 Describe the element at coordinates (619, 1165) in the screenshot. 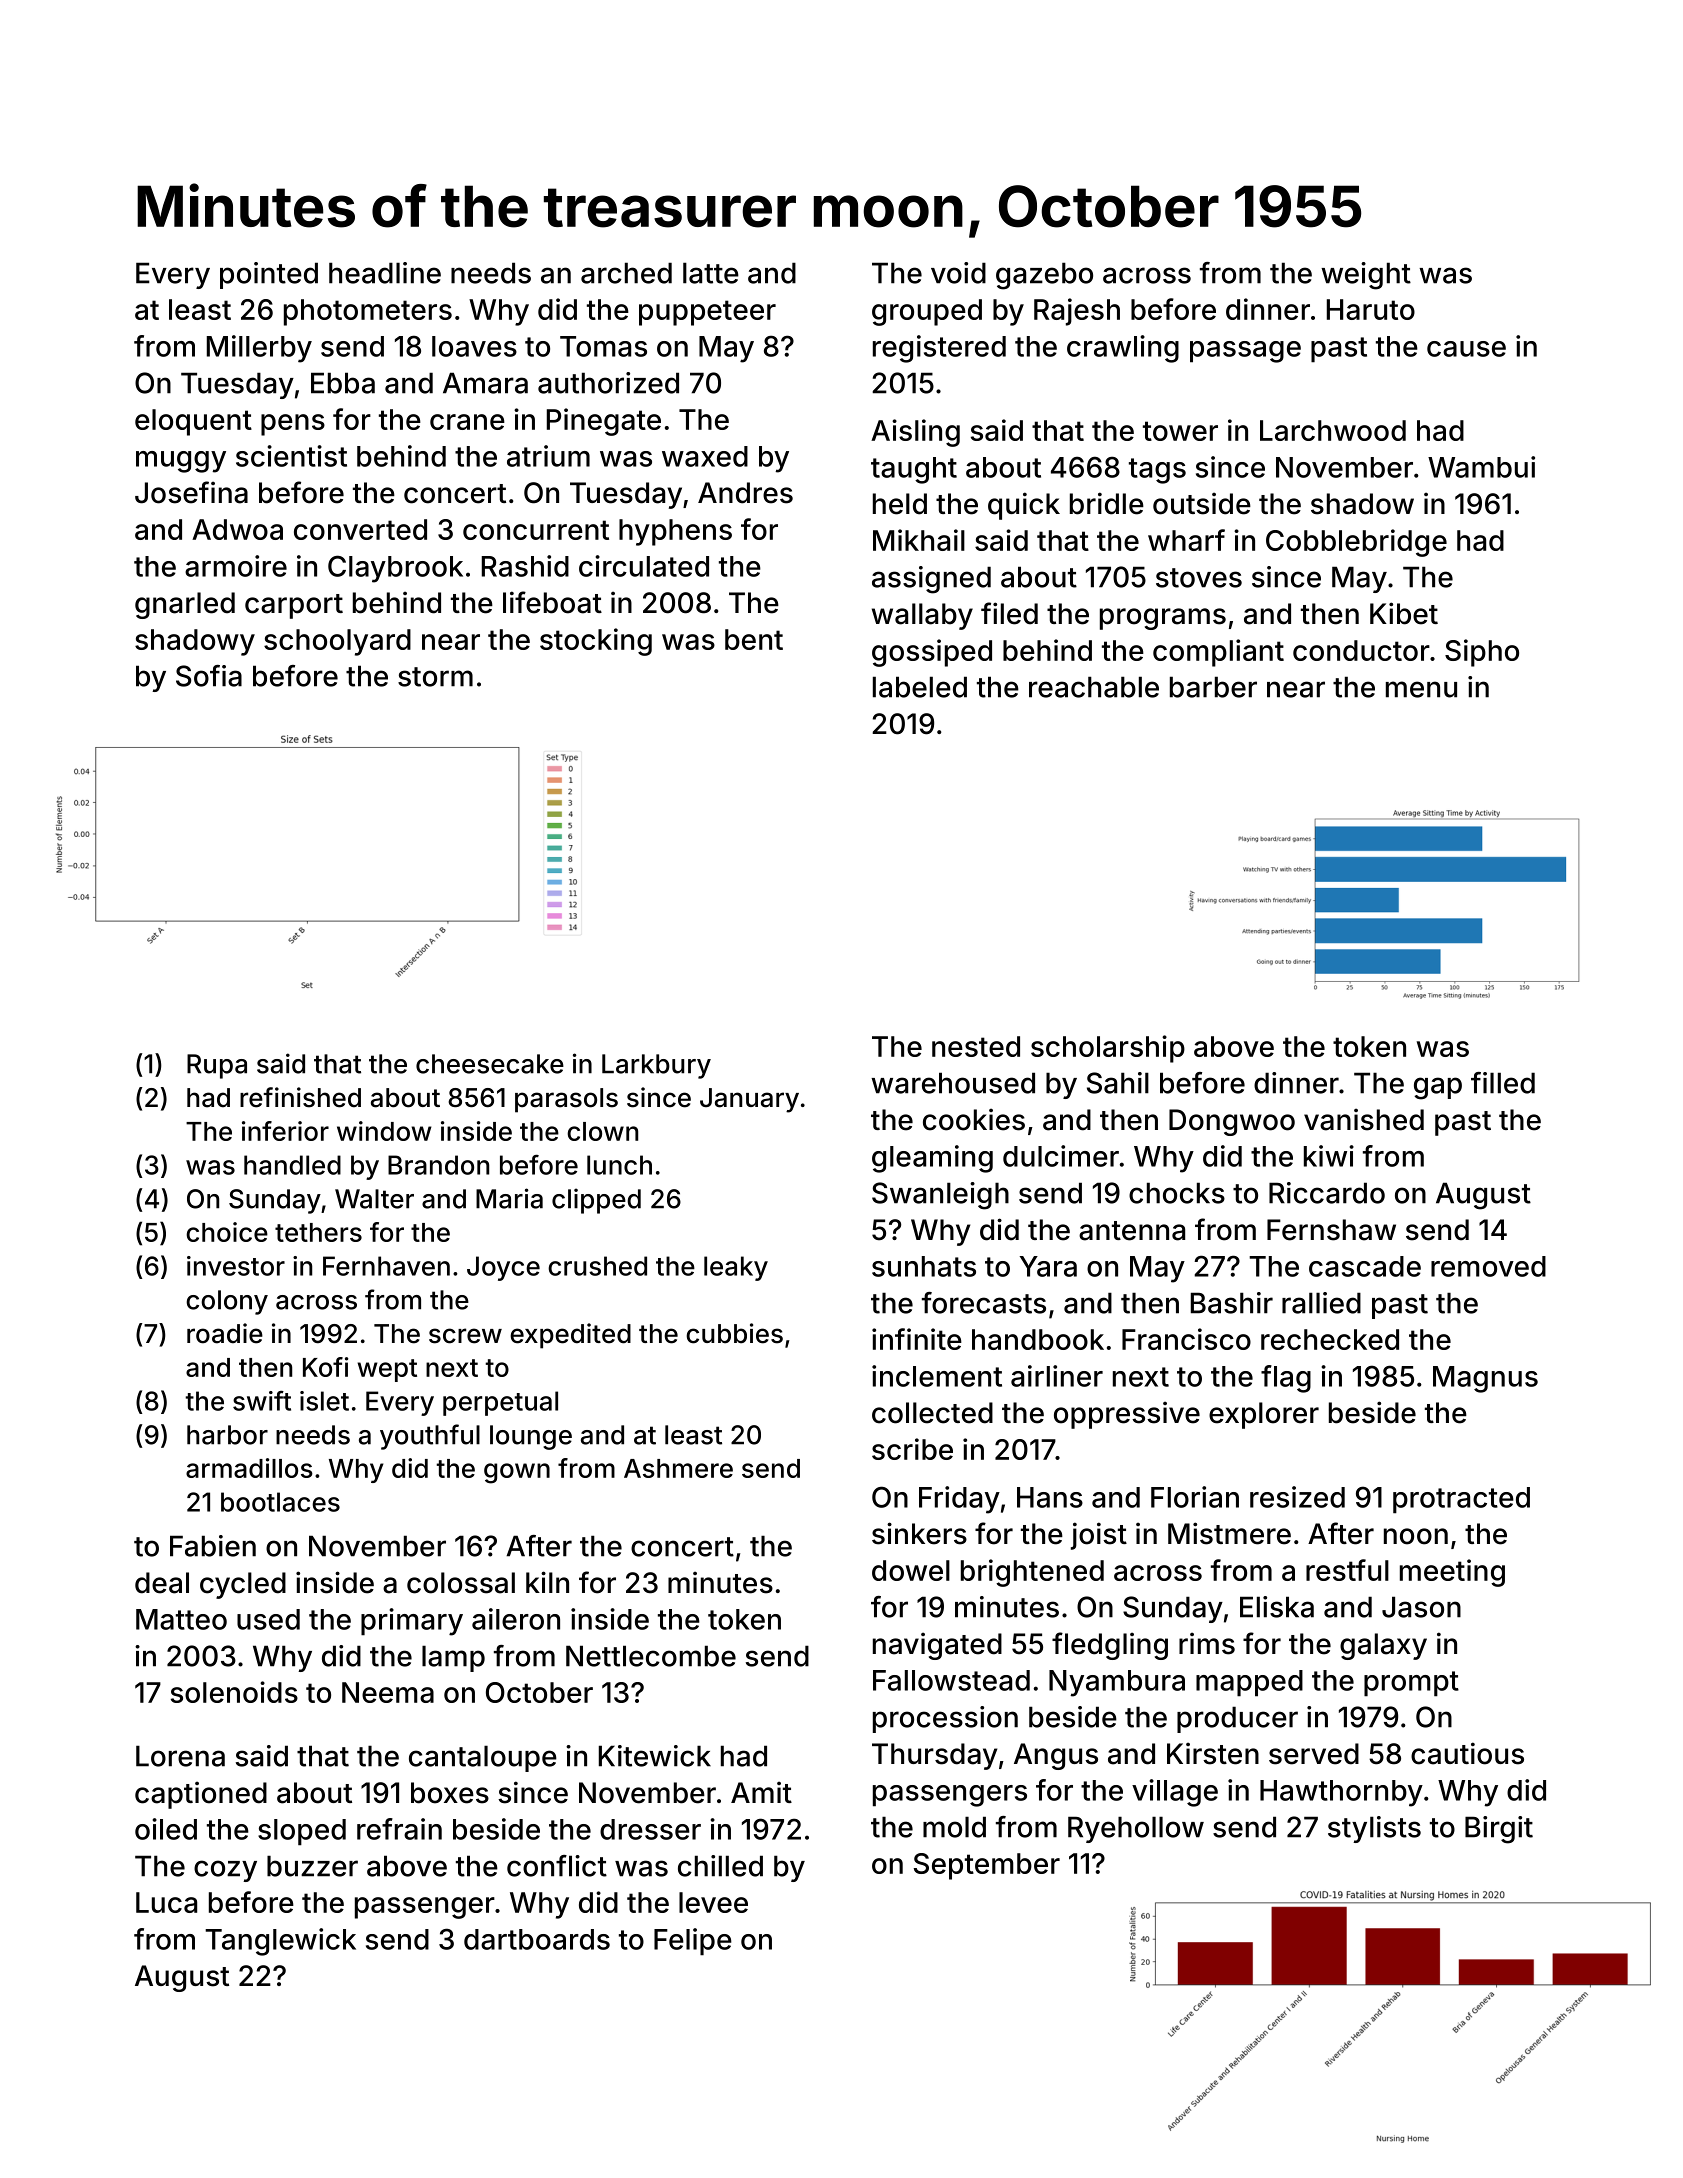

I see `lunch` at that location.
